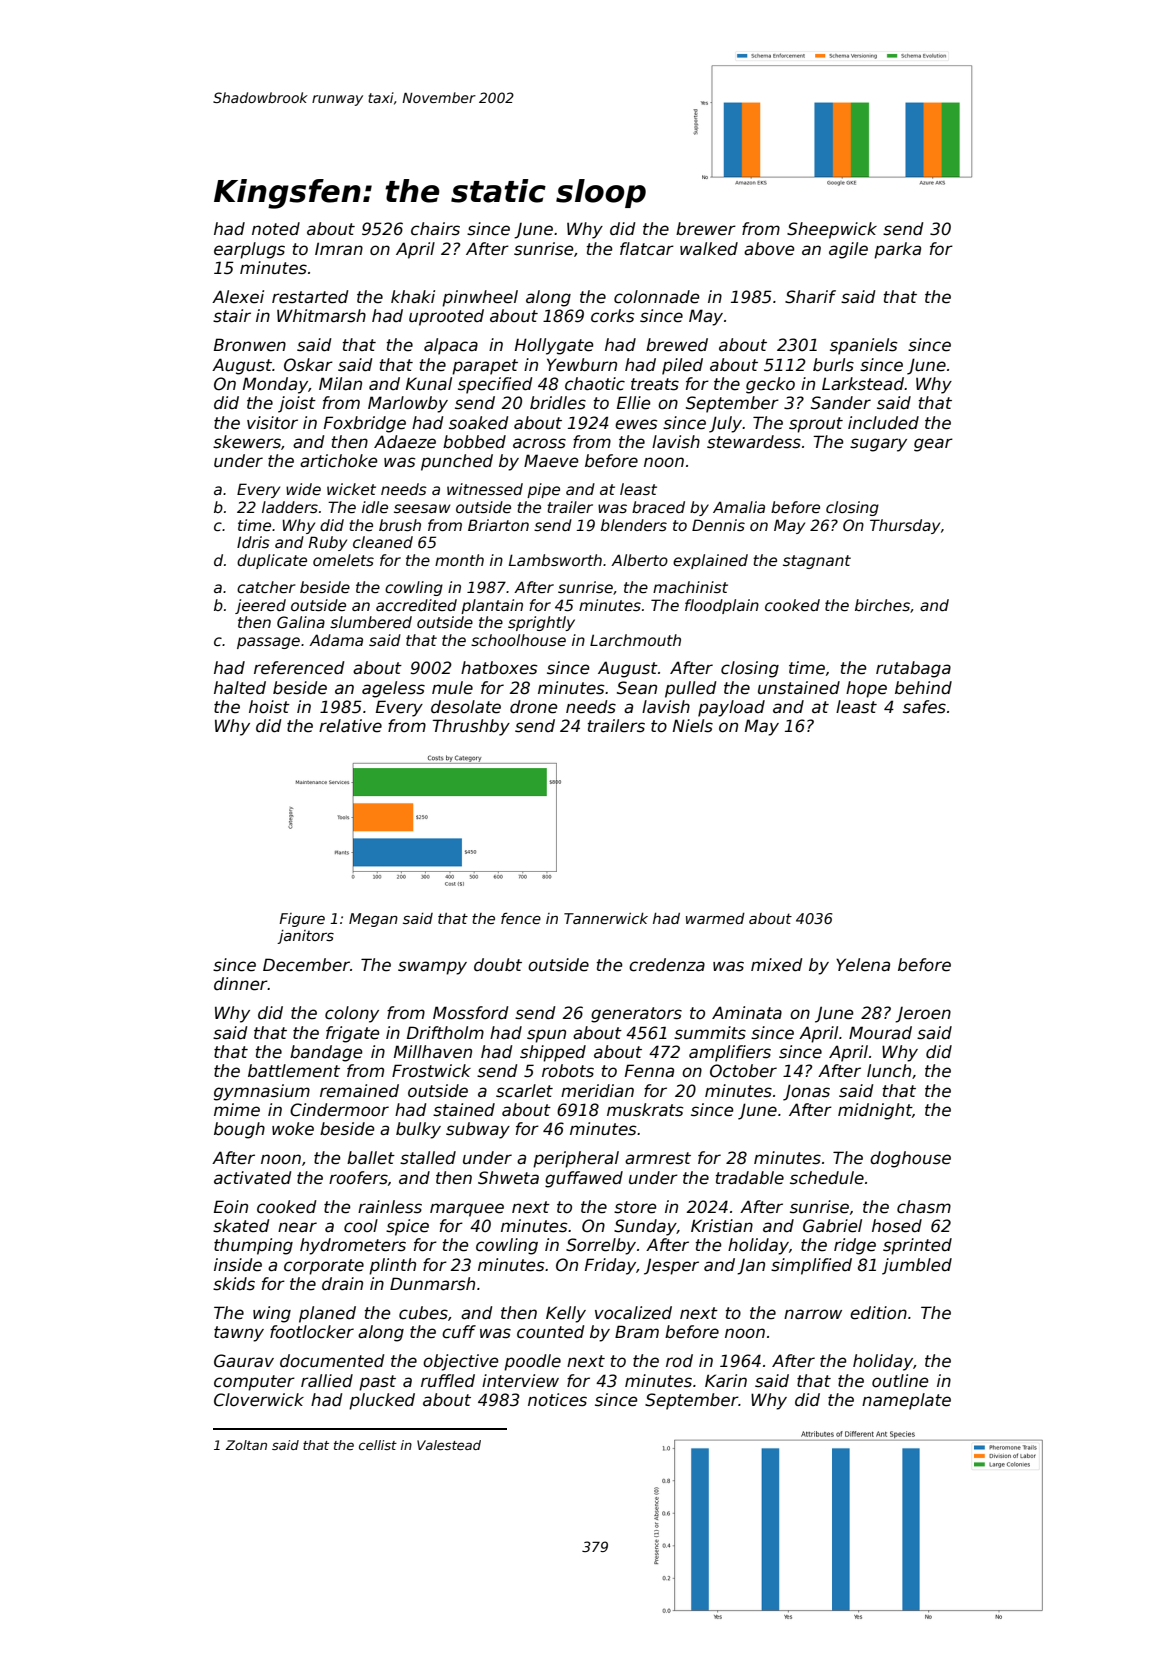 This screenshot has height=1654, width=1165. I want to click on janitors, so click(305, 937).
